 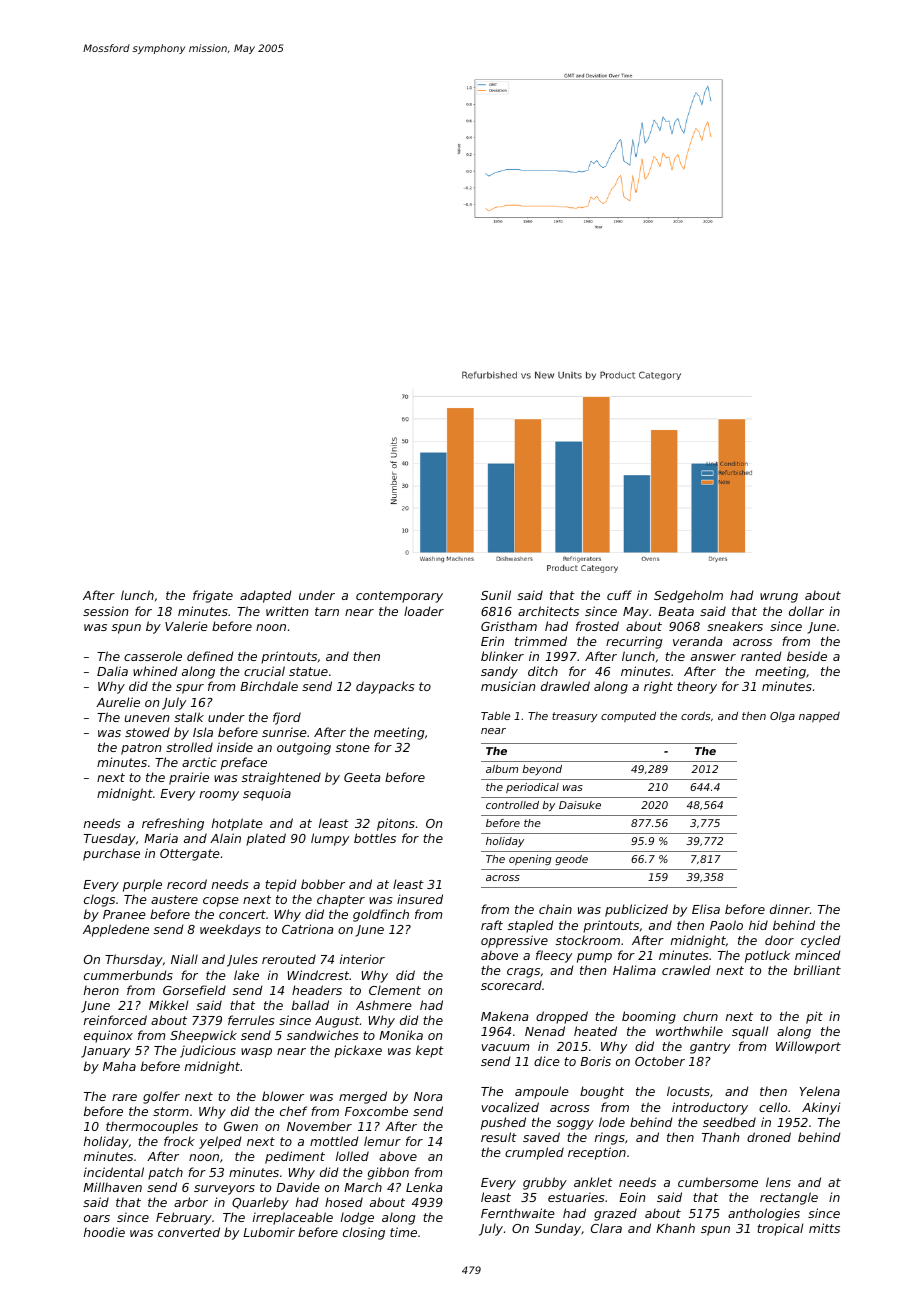 I want to click on wrung, so click(x=779, y=598).
